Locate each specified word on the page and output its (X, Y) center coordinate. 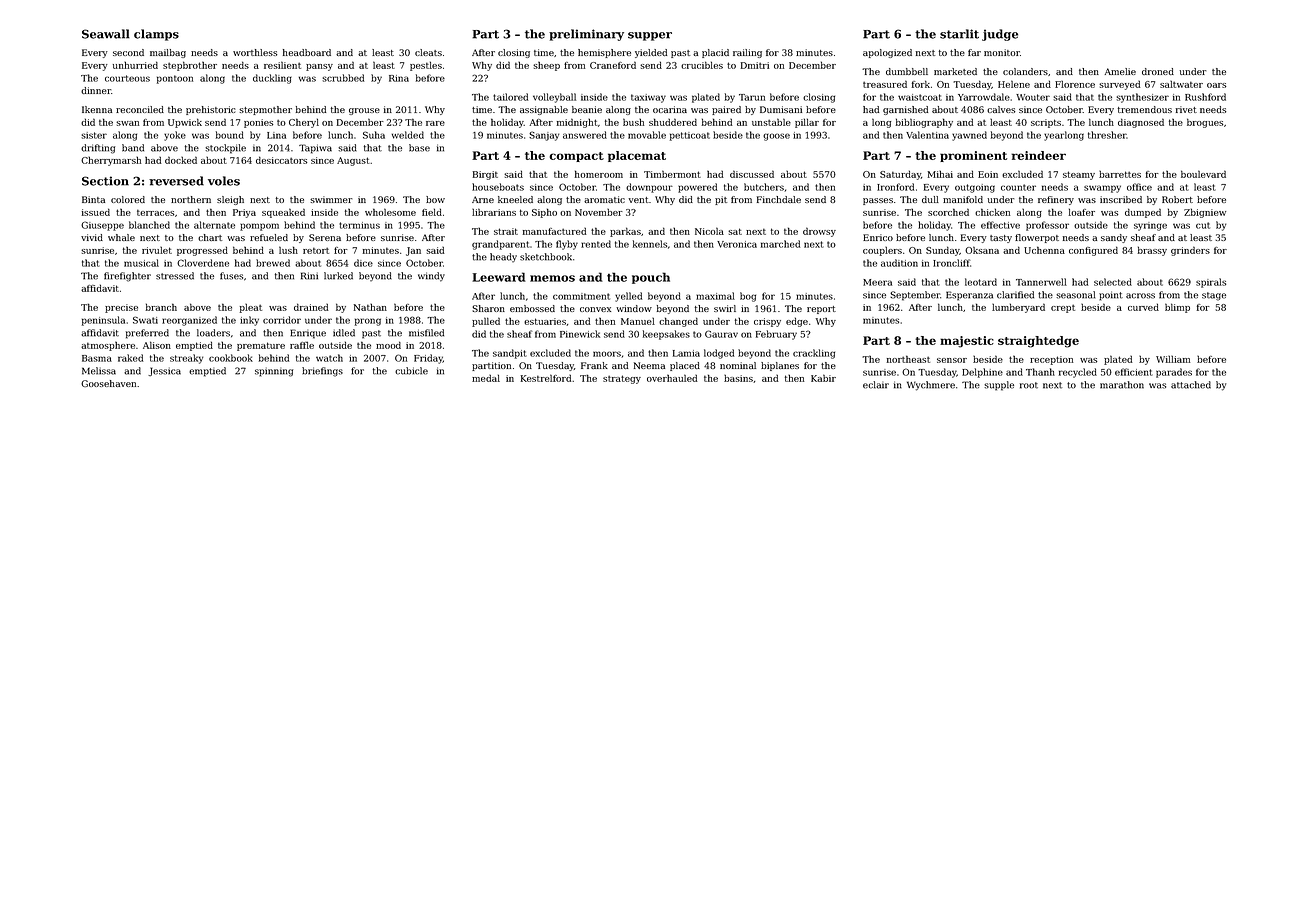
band (133, 148)
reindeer (1038, 155)
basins (738, 378)
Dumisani (781, 109)
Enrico (878, 237)
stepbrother (190, 66)
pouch (651, 278)
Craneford (613, 65)
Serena (325, 237)
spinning (274, 372)
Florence (1075, 84)
